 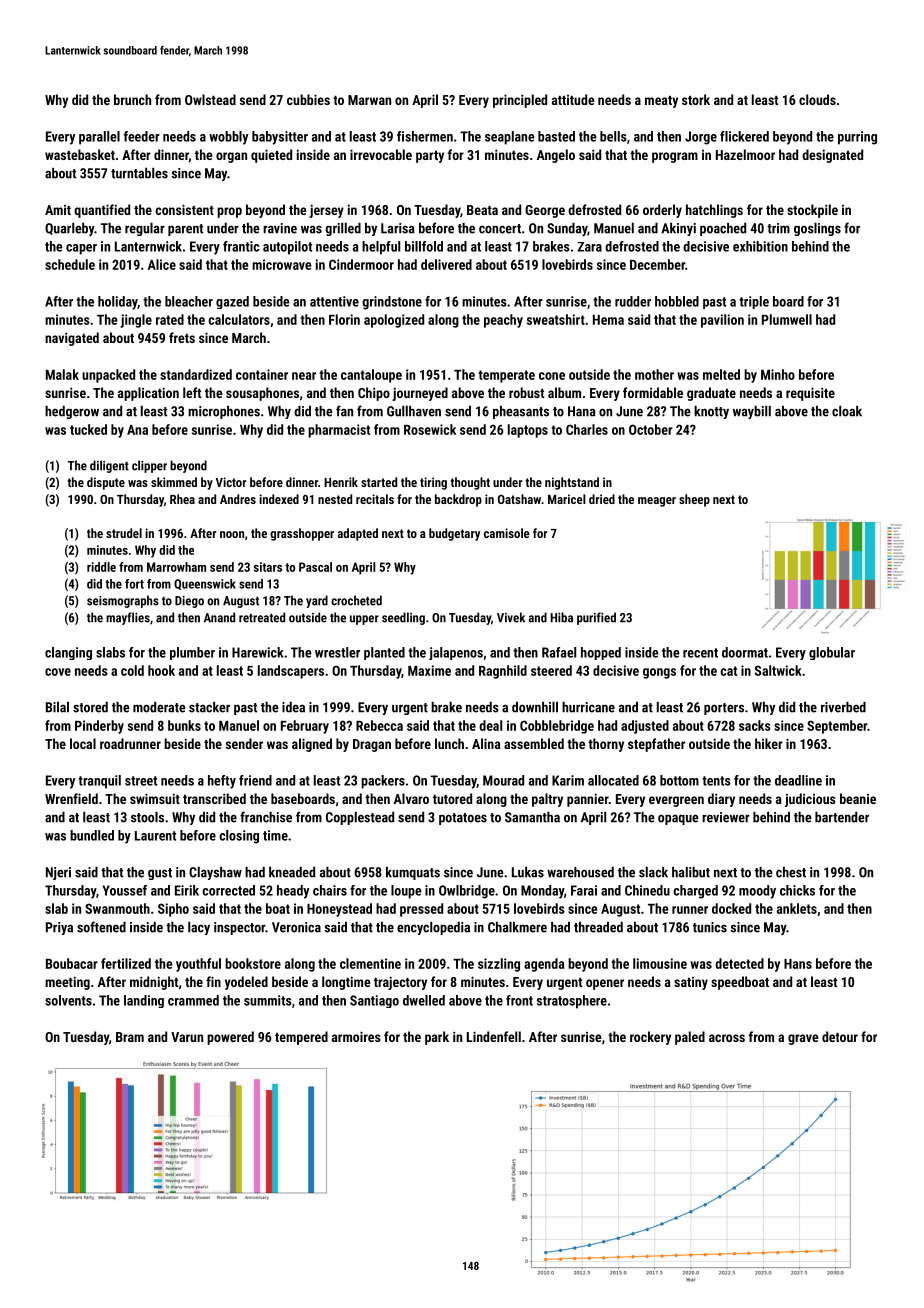 I want to click on Jorge, so click(x=701, y=138).
